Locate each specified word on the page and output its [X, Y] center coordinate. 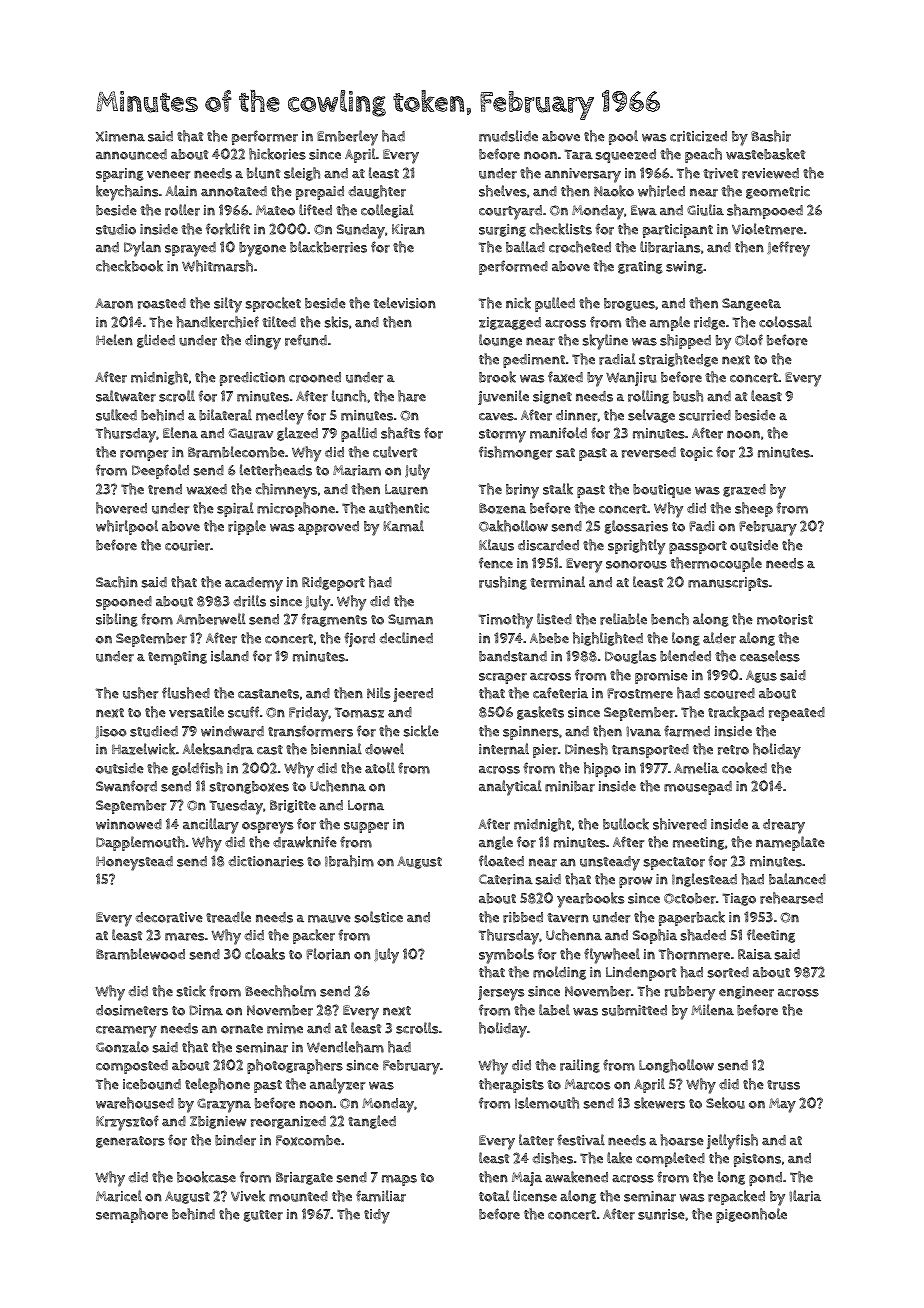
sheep [754, 509]
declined [406, 638]
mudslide [508, 136]
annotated [234, 191]
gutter [263, 1216]
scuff [243, 712]
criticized [698, 136]
